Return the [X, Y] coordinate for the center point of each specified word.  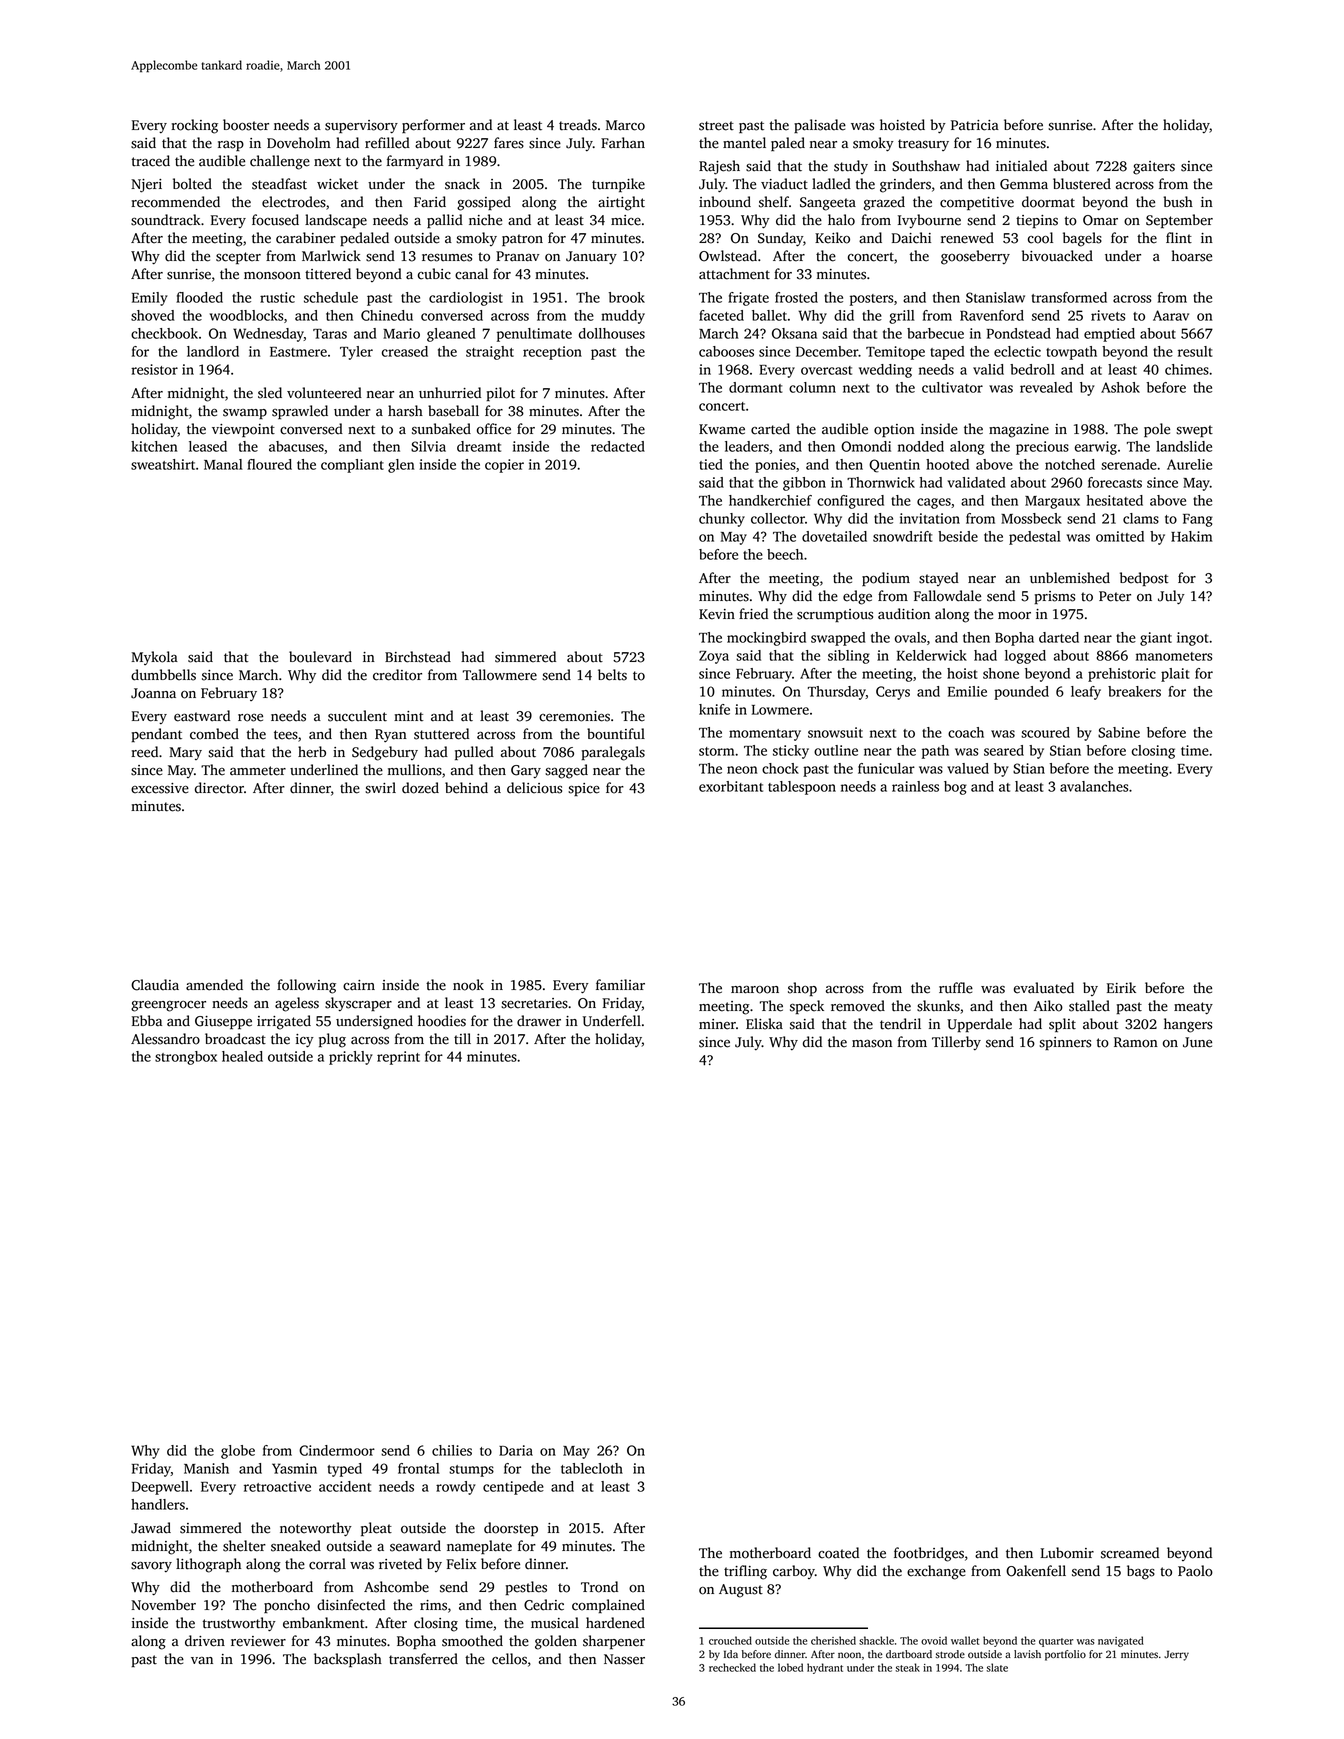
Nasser [624, 1659]
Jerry [1176, 1655]
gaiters [1154, 168]
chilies [452, 1450]
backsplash [348, 1660]
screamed [1130, 1553]
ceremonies [574, 716]
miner [717, 1024]
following [306, 986]
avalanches [1094, 786]
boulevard [320, 657]
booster [246, 125]
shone [1001, 673]
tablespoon [802, 788]
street [716, 126]
